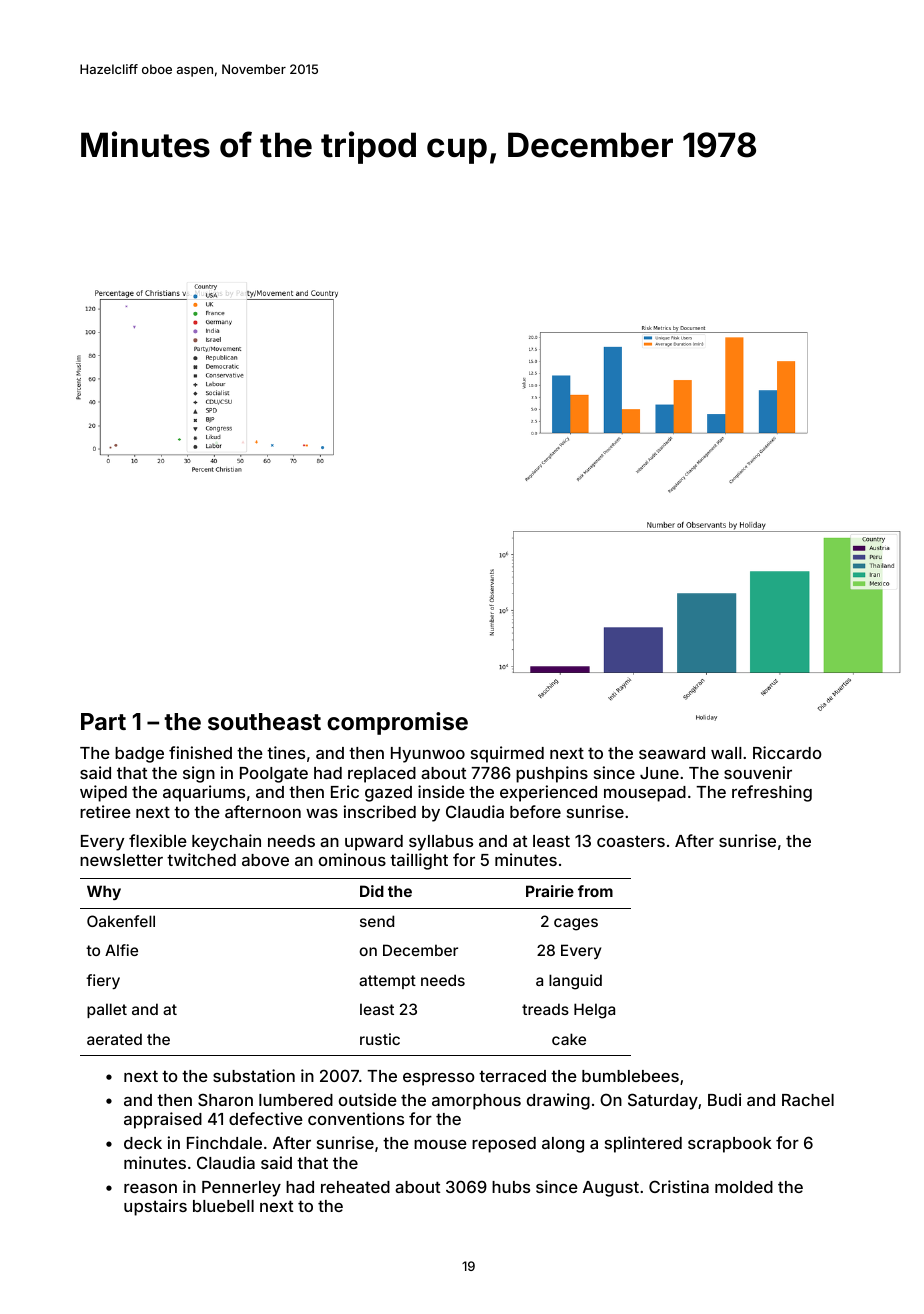 The width and height of the image is (924, 1314). Describe the element at coordinates (397, 723) in the image. I see `compromise` at that location.
